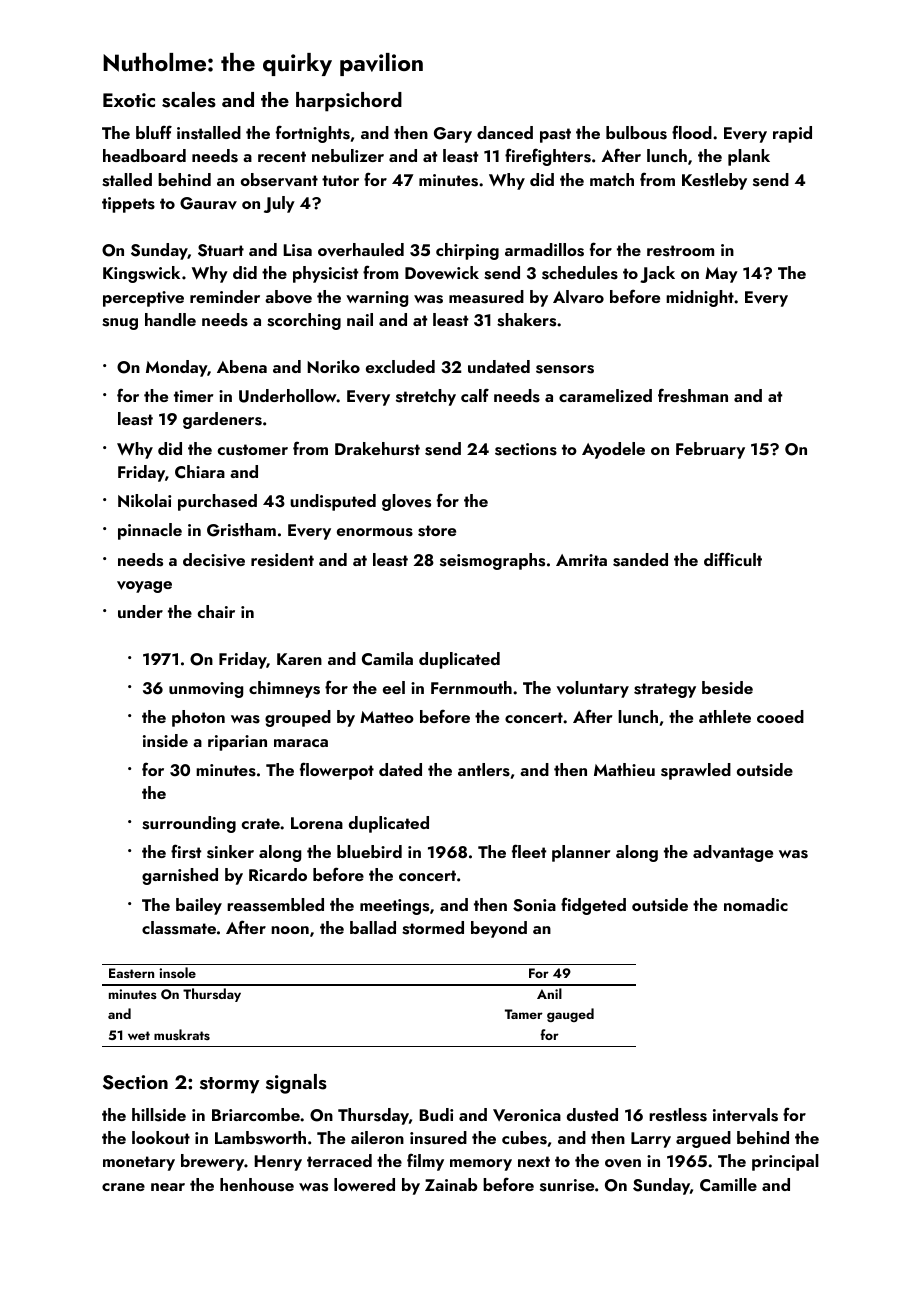 The image size is (924, 1308). I want to click on nomadic, so click(756, 904).
